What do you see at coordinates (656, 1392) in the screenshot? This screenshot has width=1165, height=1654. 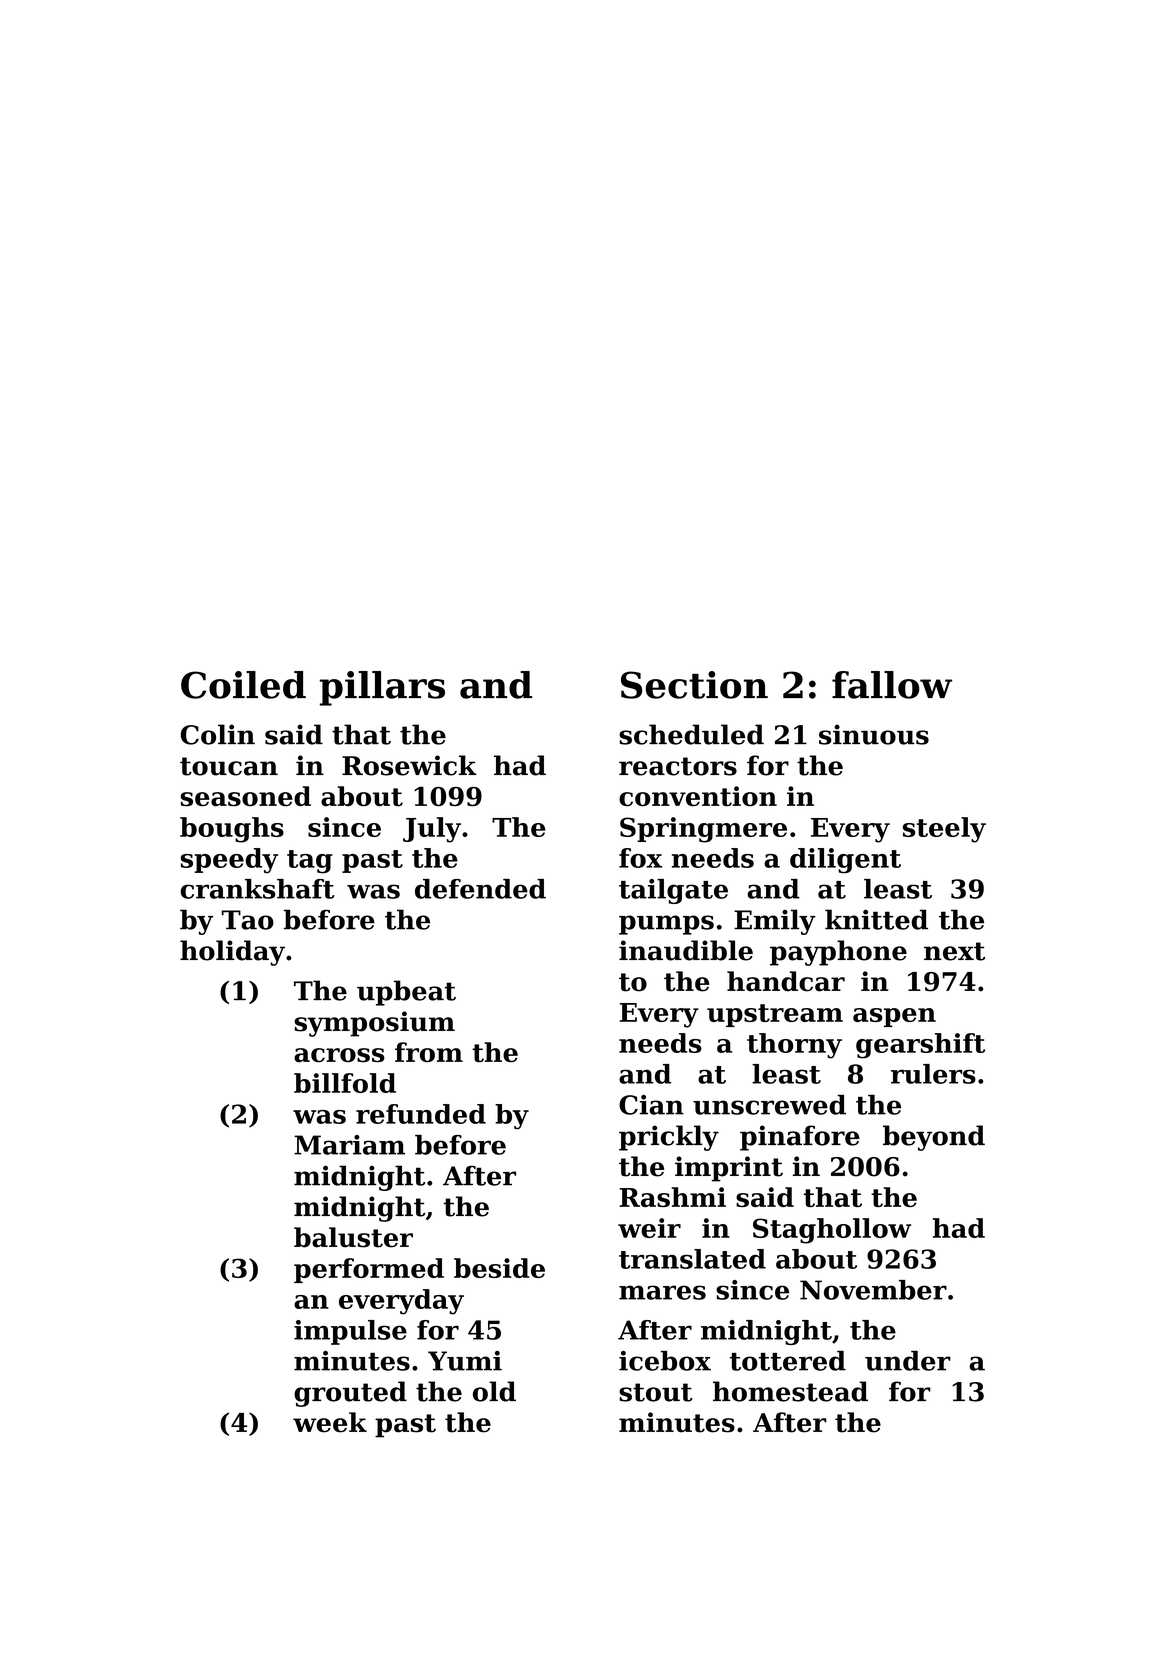 I see `stout` at bounding box center [656, 1392].
